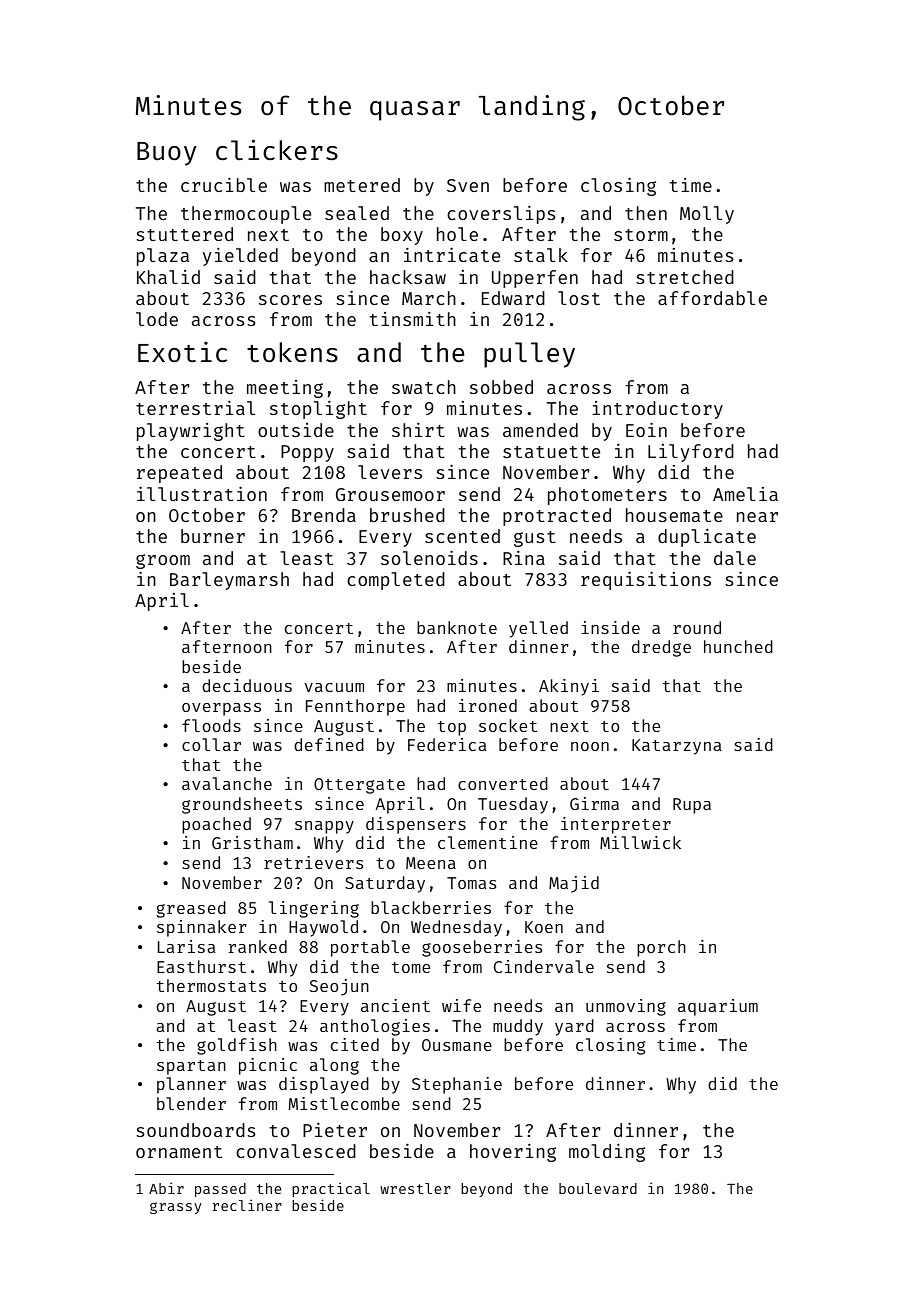 This screenshot has height=1314, width=924. Describe the element at coordinates (691, 453) in the screenshot. I see `Lilyford` at that location.
